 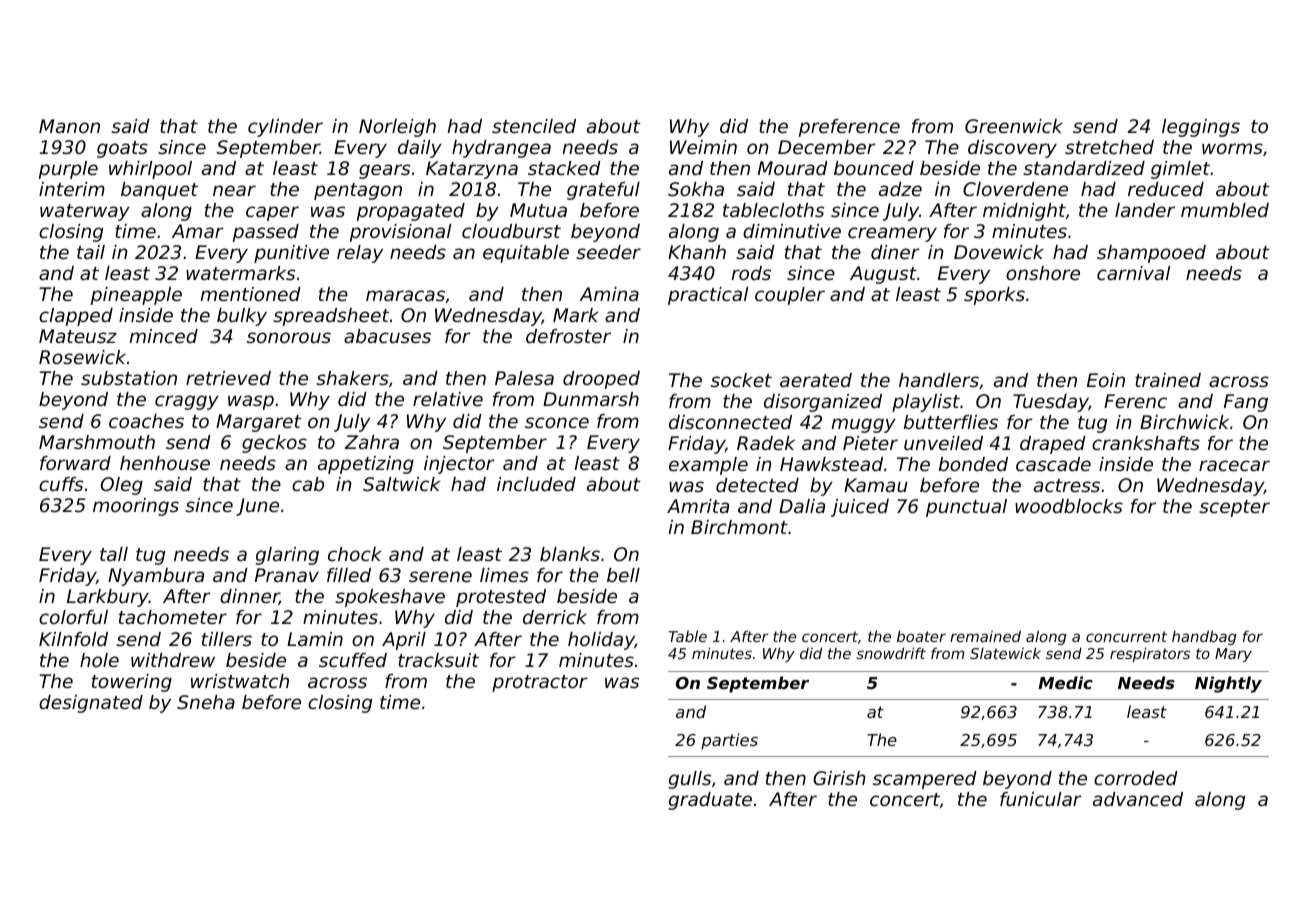 I want to click on Khanh, so click(x=697, y=252).
